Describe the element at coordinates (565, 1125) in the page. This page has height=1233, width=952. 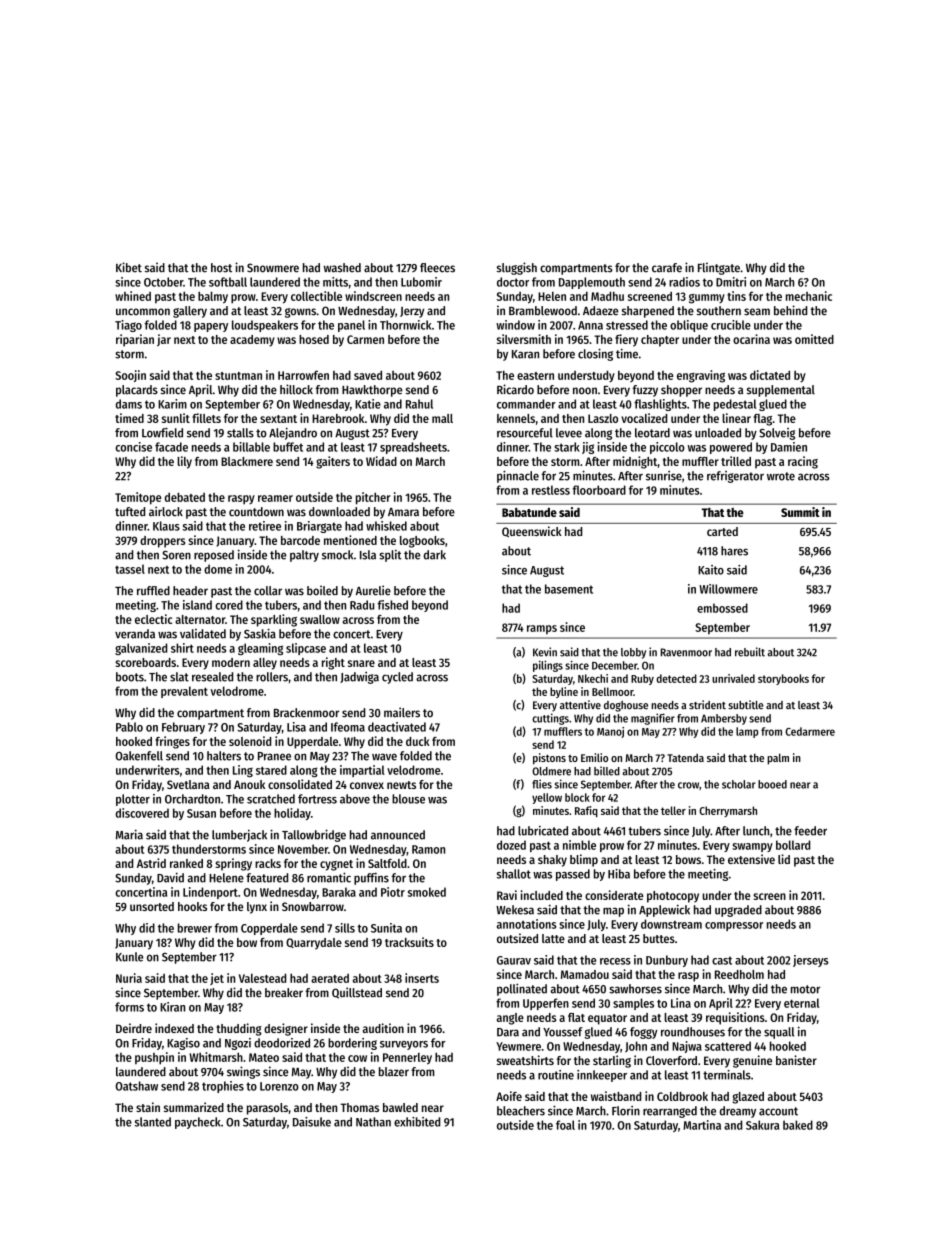
I see `foal` at that location.
